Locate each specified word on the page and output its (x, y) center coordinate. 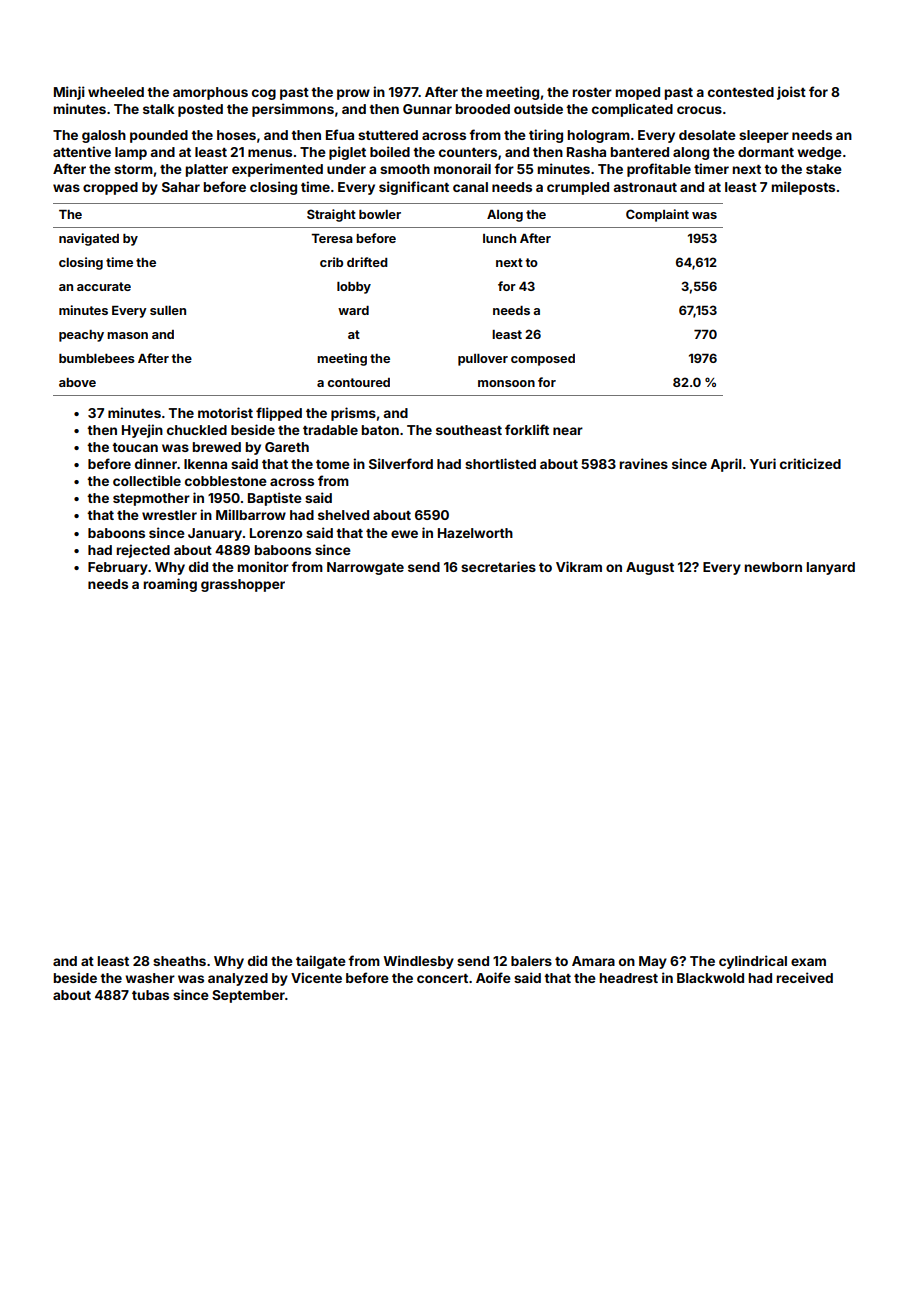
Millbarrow (251, 514)
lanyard (831, 568)
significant (414, 188)
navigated (89, 239)
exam (808, 962)
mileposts (803, 188)
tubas (150, 995)
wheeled (116, 92)
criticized (810, 463)
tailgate (321, 962)
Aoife (493, 977)
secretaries (498, 566)
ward (353, 310)
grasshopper (243, 585)
